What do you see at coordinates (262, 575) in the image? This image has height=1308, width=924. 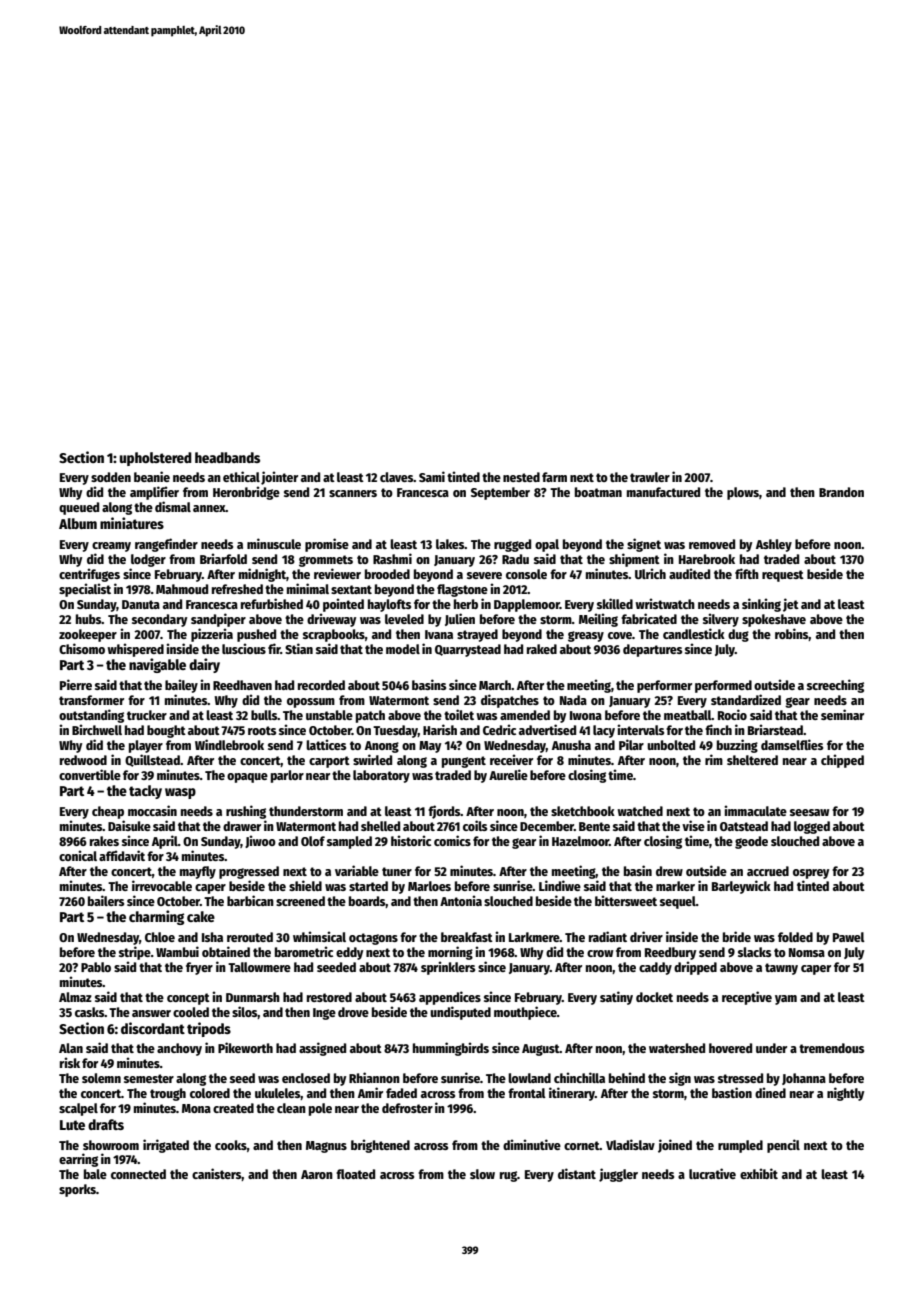 I see `midnight` at bounding box center [262, 575].
